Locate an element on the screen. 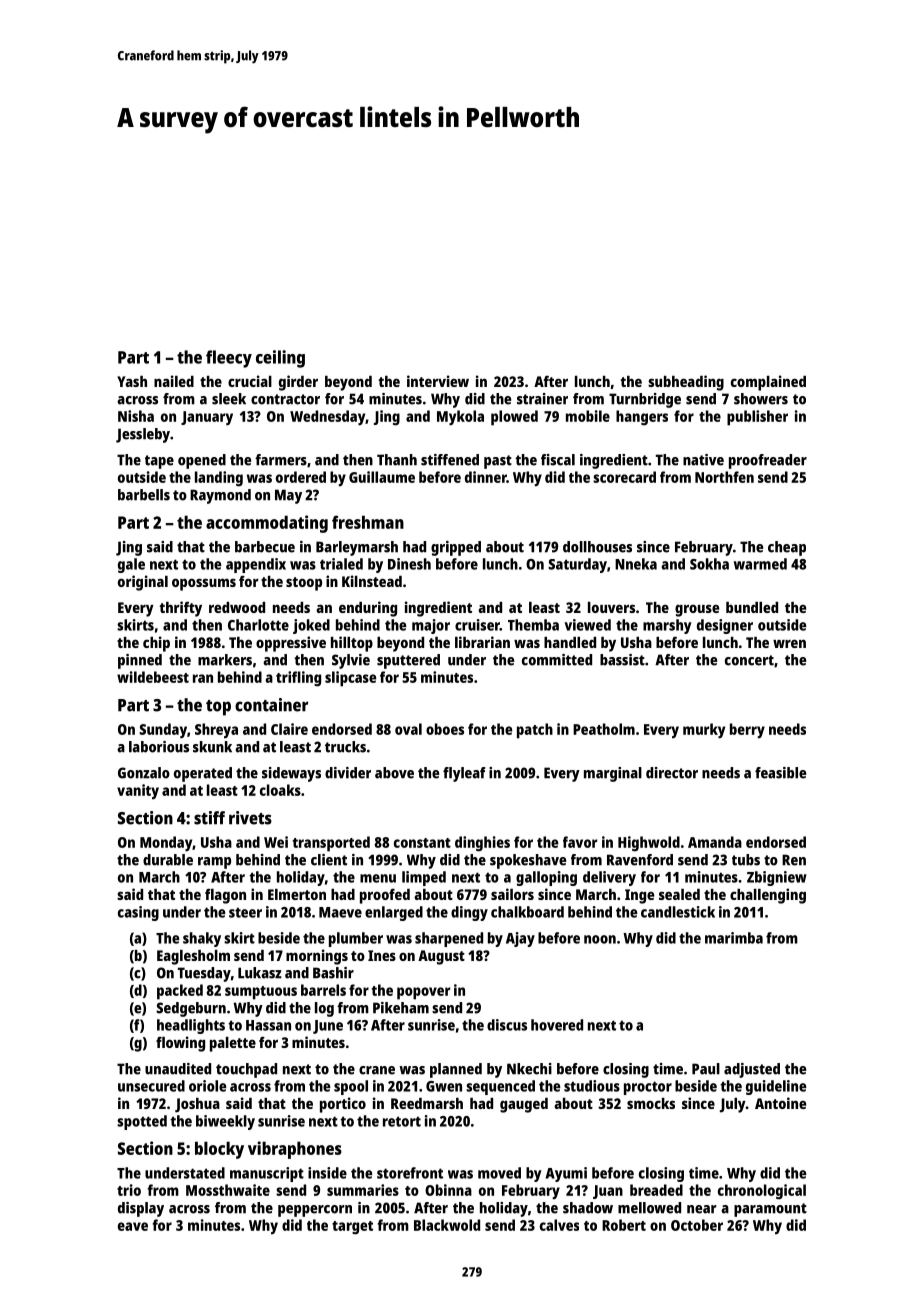 This screenshot has width=924, height=1308. Inge is located at coordinates (639, 896).
